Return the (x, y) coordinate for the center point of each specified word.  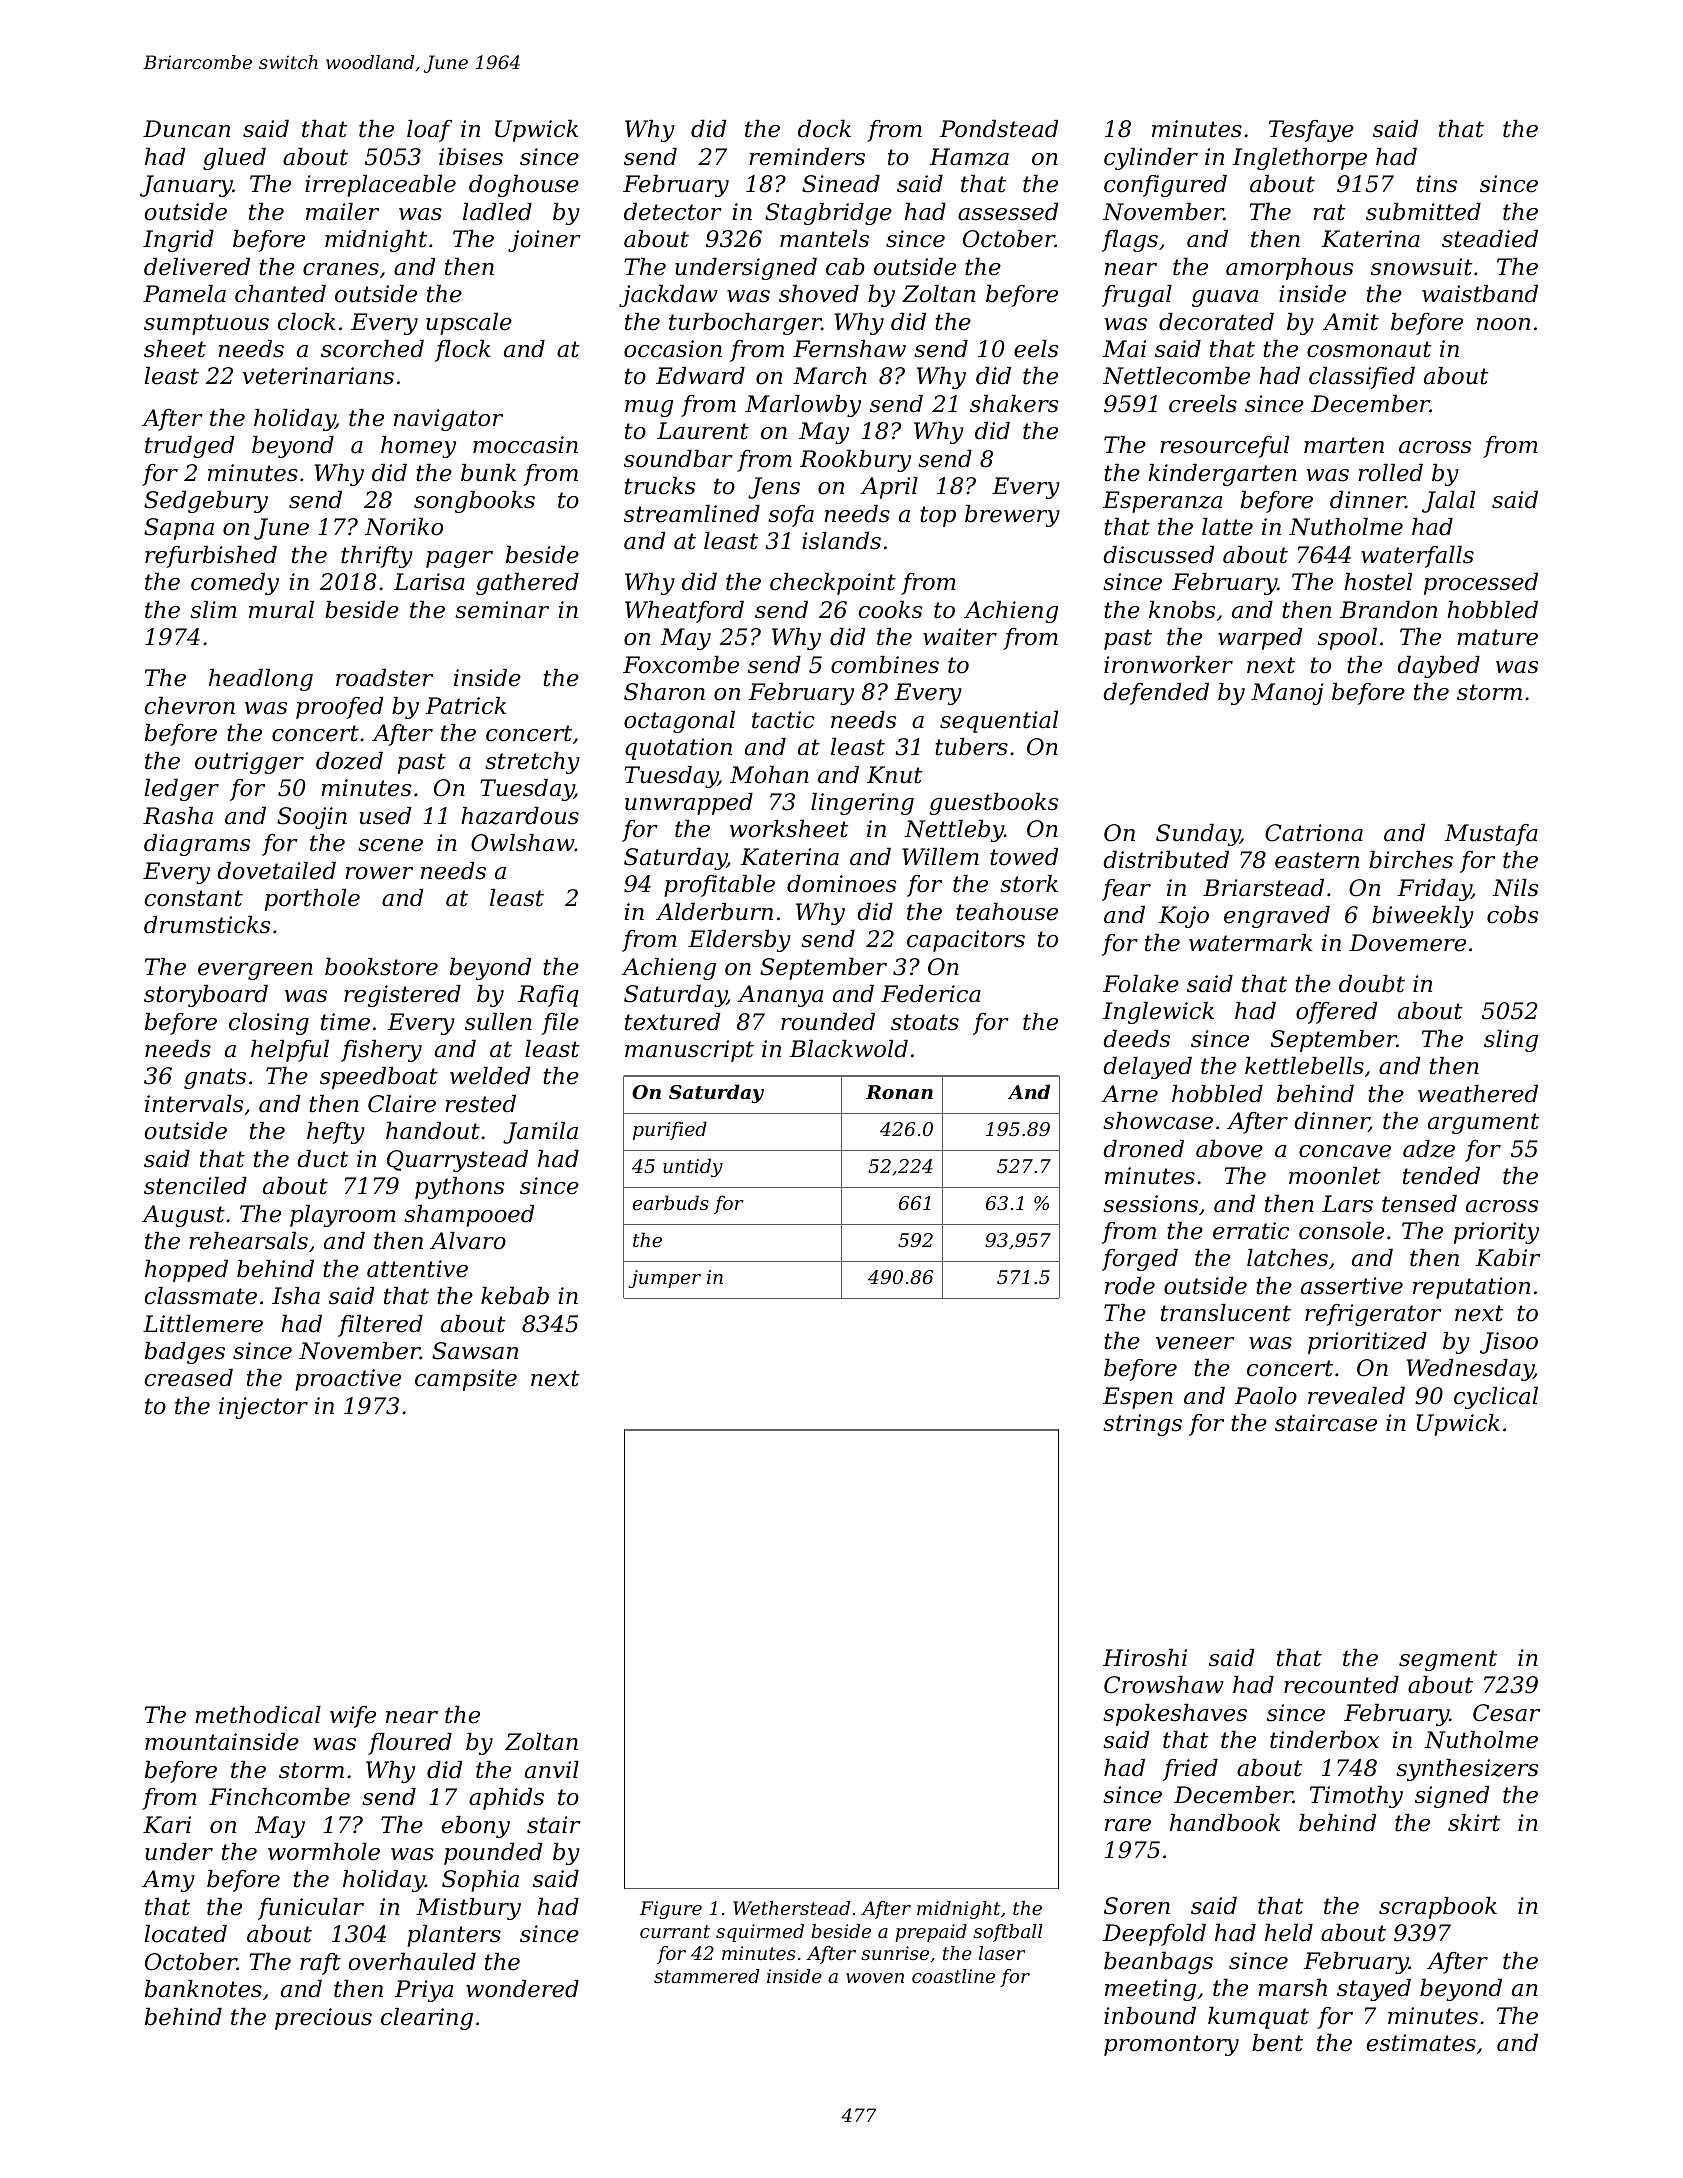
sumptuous (206, 324)
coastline (953, 1976)
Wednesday (1470, 1370)
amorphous (1289, 269)
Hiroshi (1145, 1658)
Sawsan (475, 1351)
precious (323, 2019)
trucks (660, 486)
